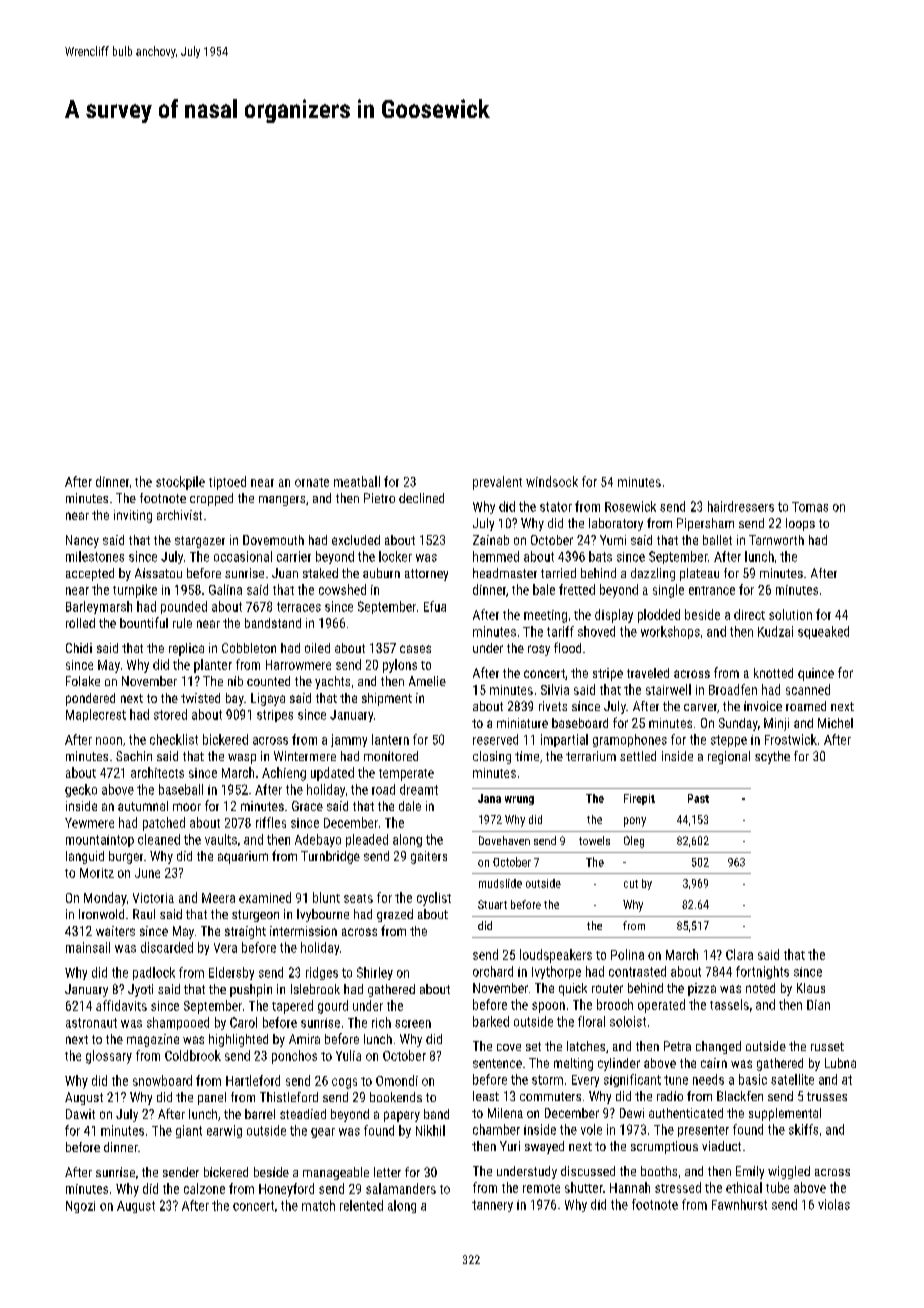 The width and height of the page is (924, 1308). I want to click on stairwell, so click(668, 689).
